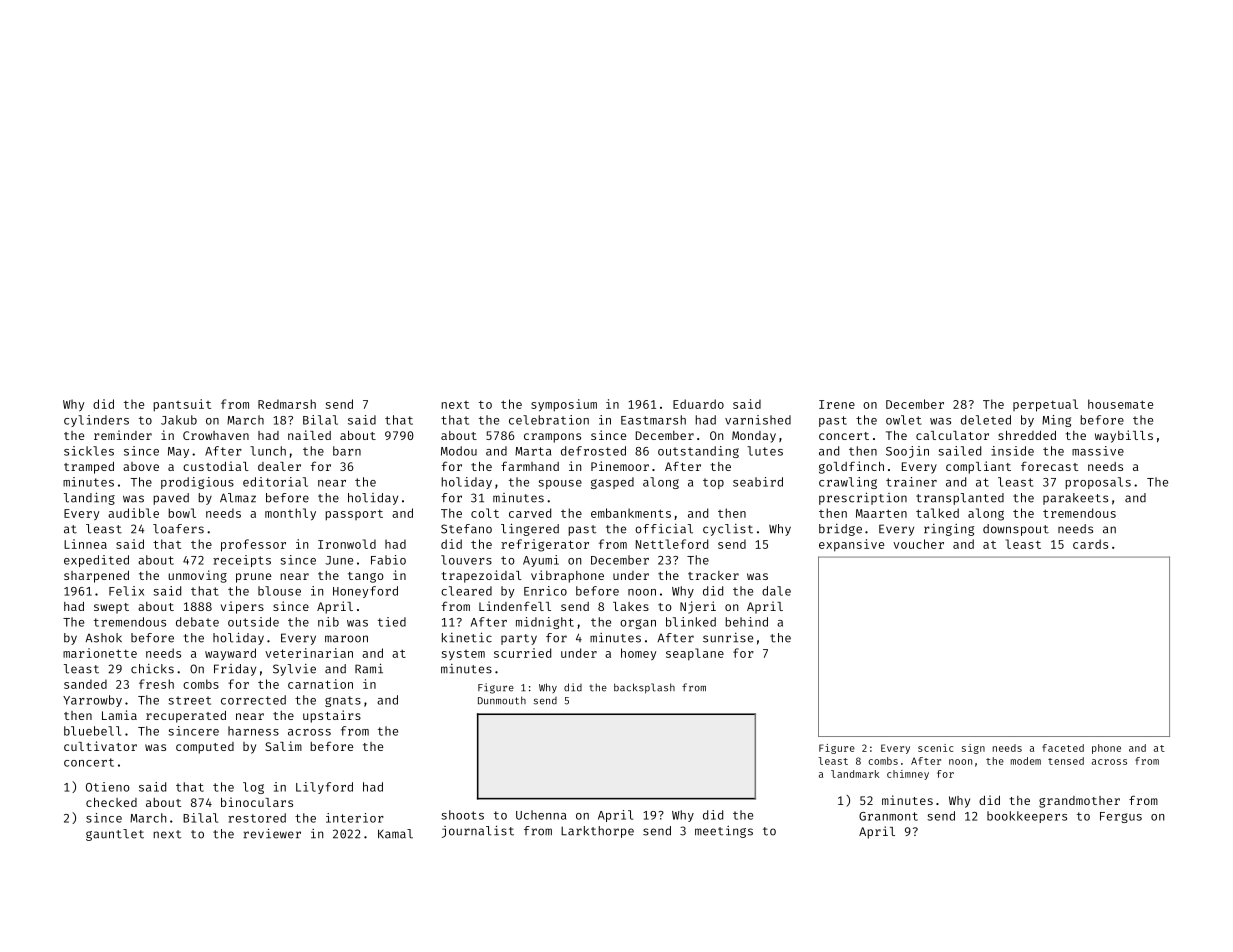 This document has height=952, width=1233. Describe the element at coordinates (466, 591) in the document. I see `cleared` at that location.
